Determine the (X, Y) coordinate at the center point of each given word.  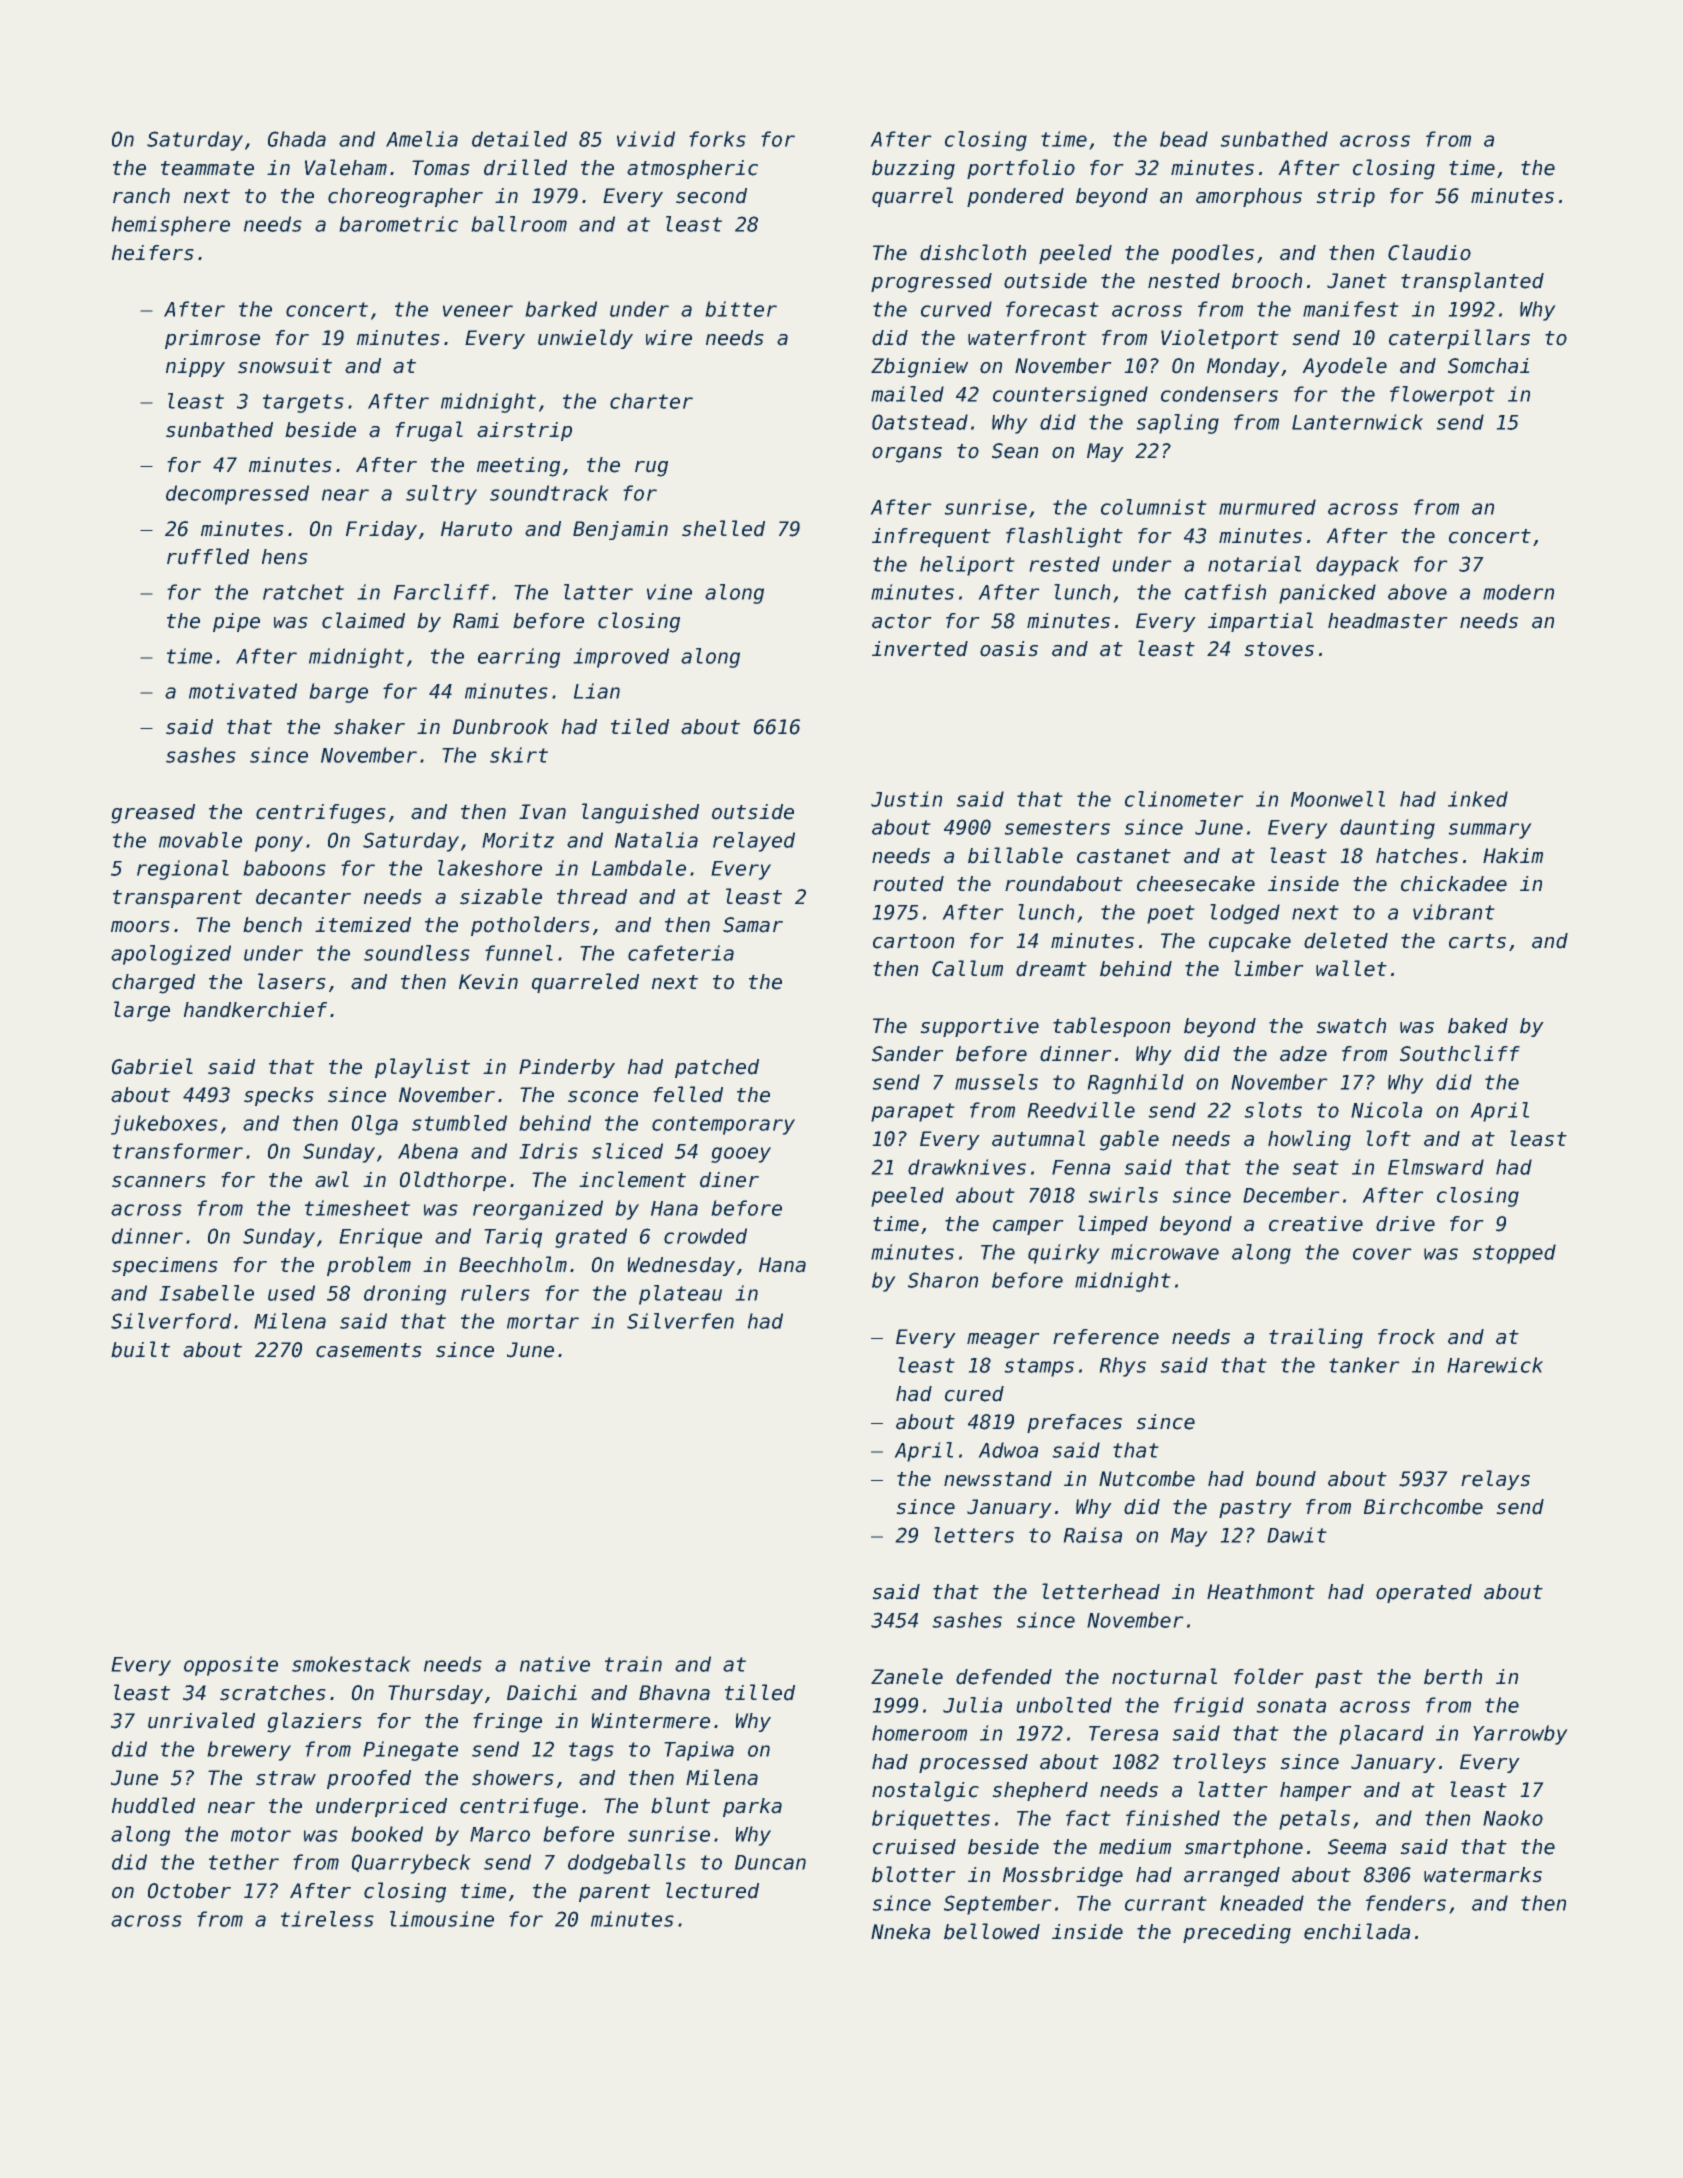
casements (368, 1350)
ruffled (208, 556)
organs (907, 455)
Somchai (1488, 366)
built (140, 1349)
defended (1004, 1677)
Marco (500, 1834)
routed (908, 884)
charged (153, 984)
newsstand (998, 1479)
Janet (1357, 281)
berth (1453, 1677)
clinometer (1184, 799)
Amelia (422, 139)
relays (1495, 1480)
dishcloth (973, 252)
